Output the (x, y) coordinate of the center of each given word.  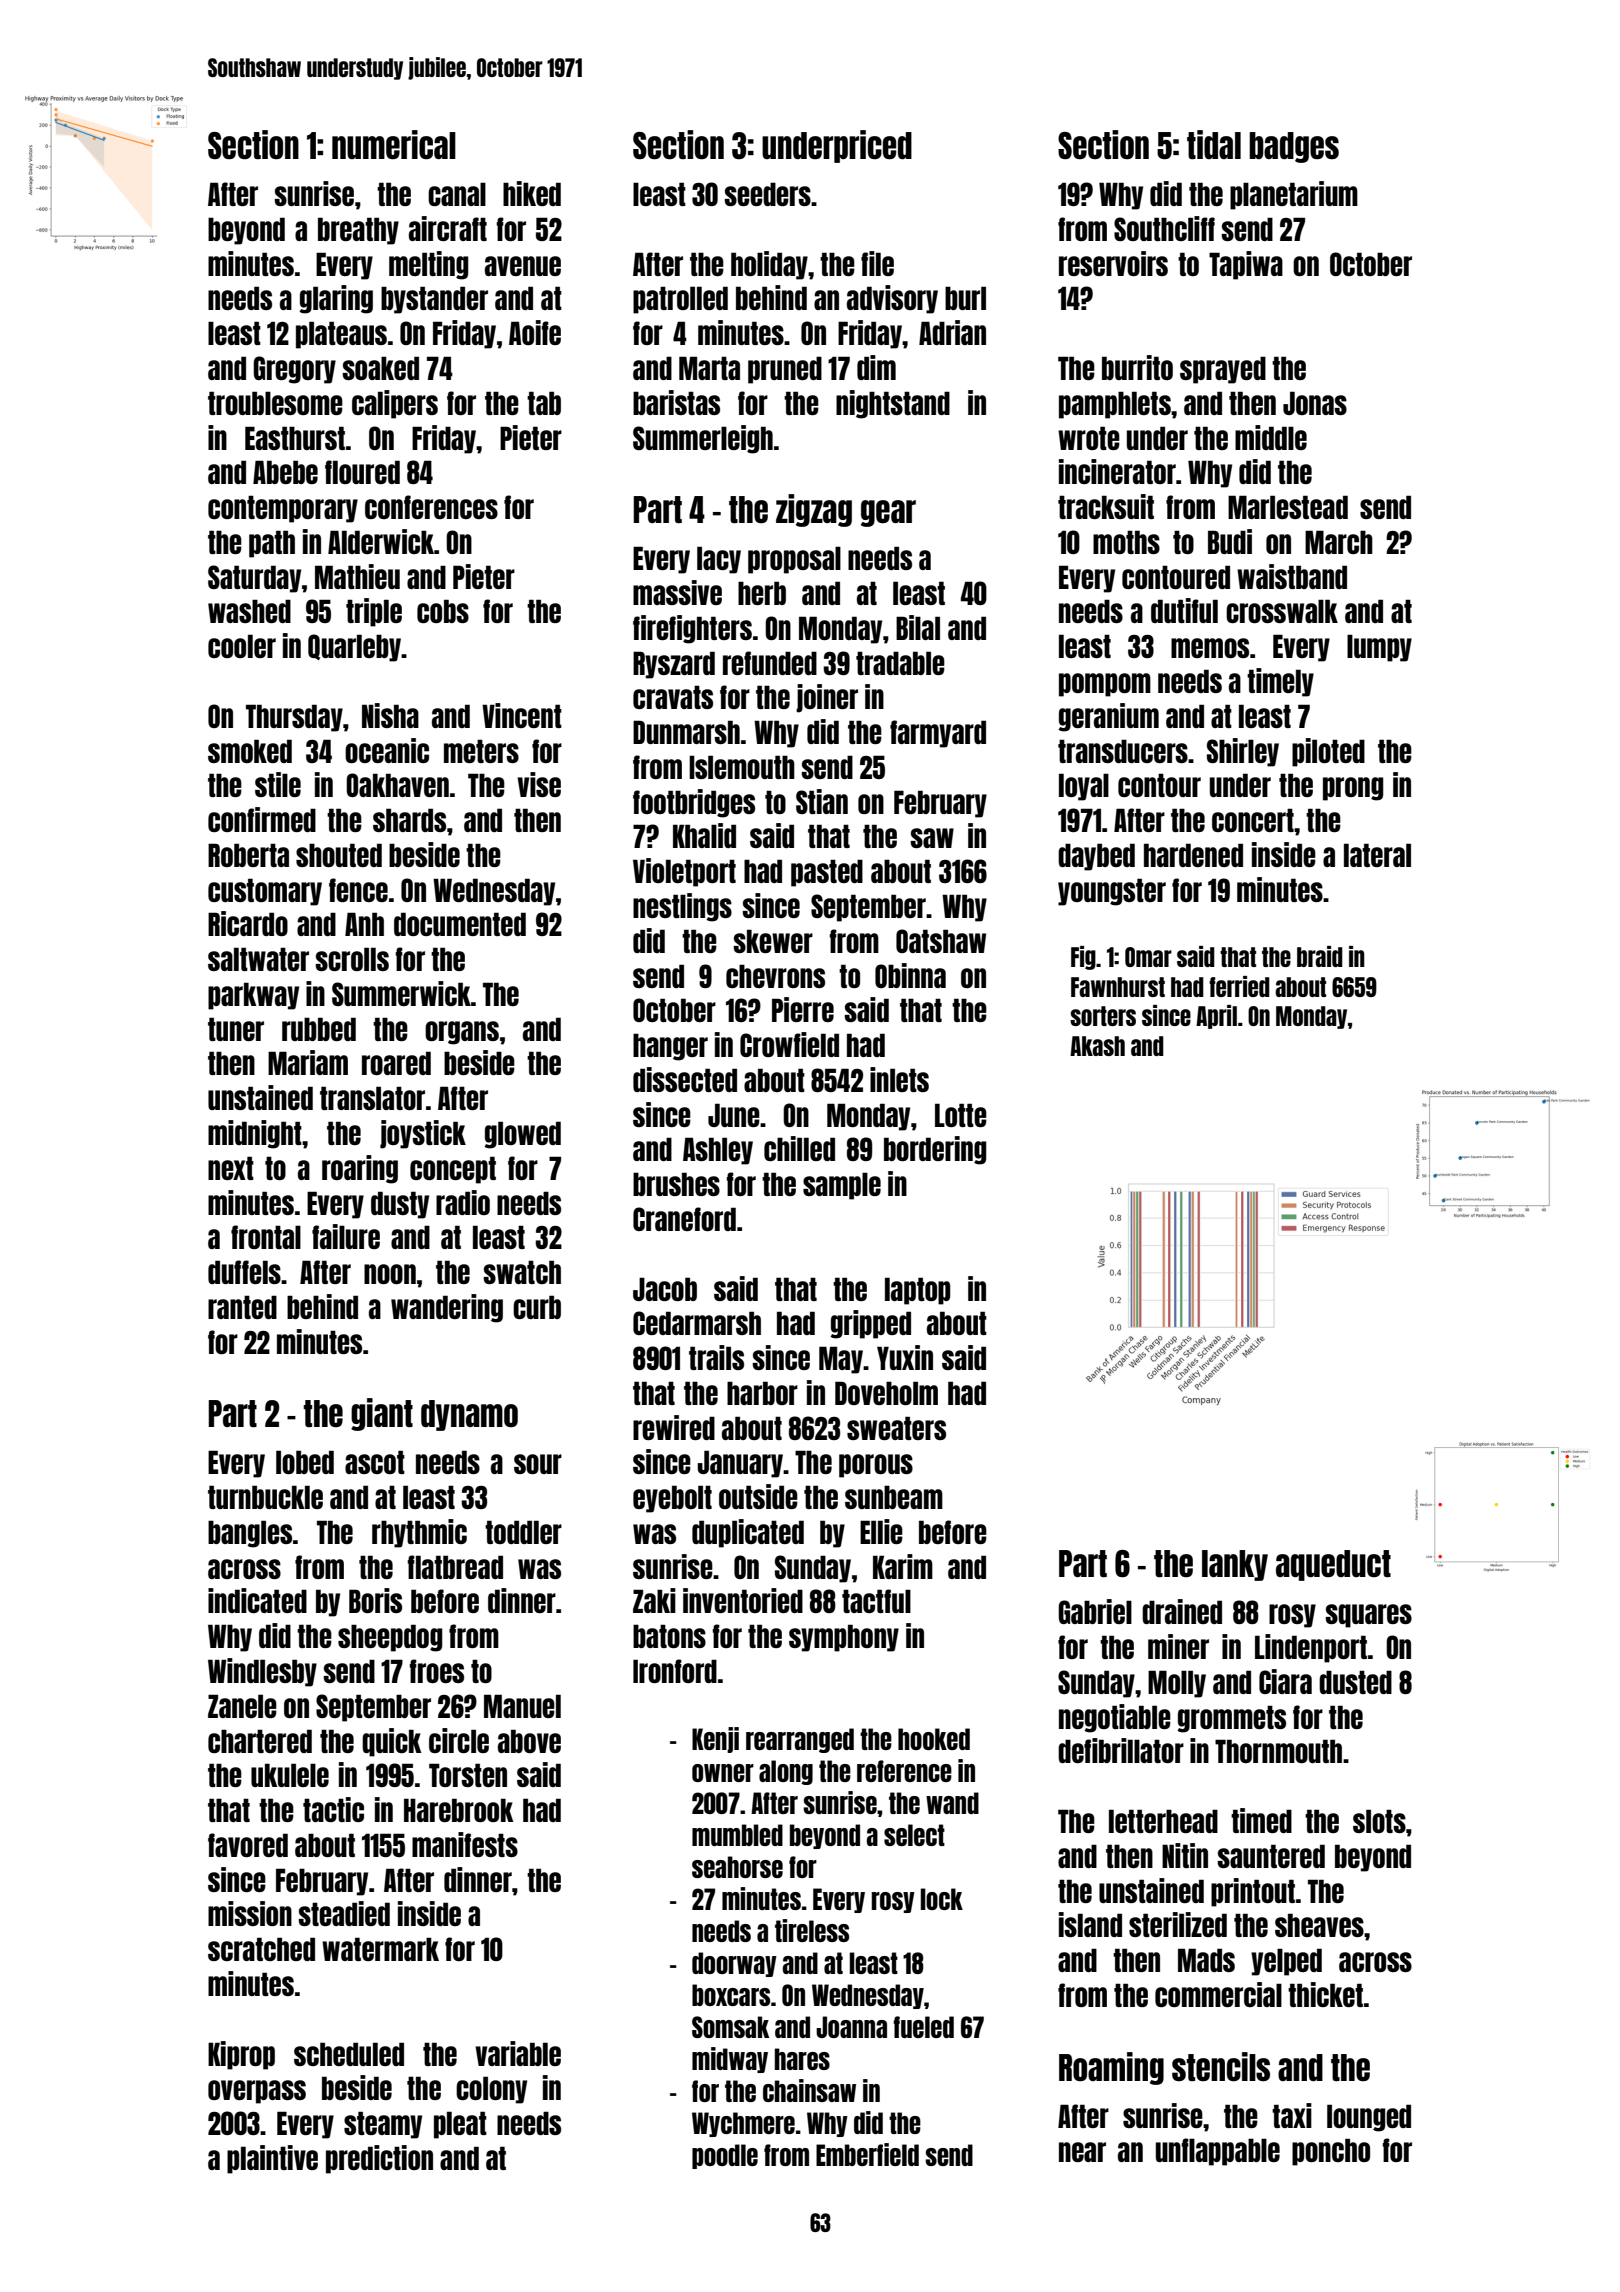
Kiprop (241, 2055)
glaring (336, 299)
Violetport (684, 872)
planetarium (1294, 195)
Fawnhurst (1118, 987)
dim (876, 367)
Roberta (248, 855)
